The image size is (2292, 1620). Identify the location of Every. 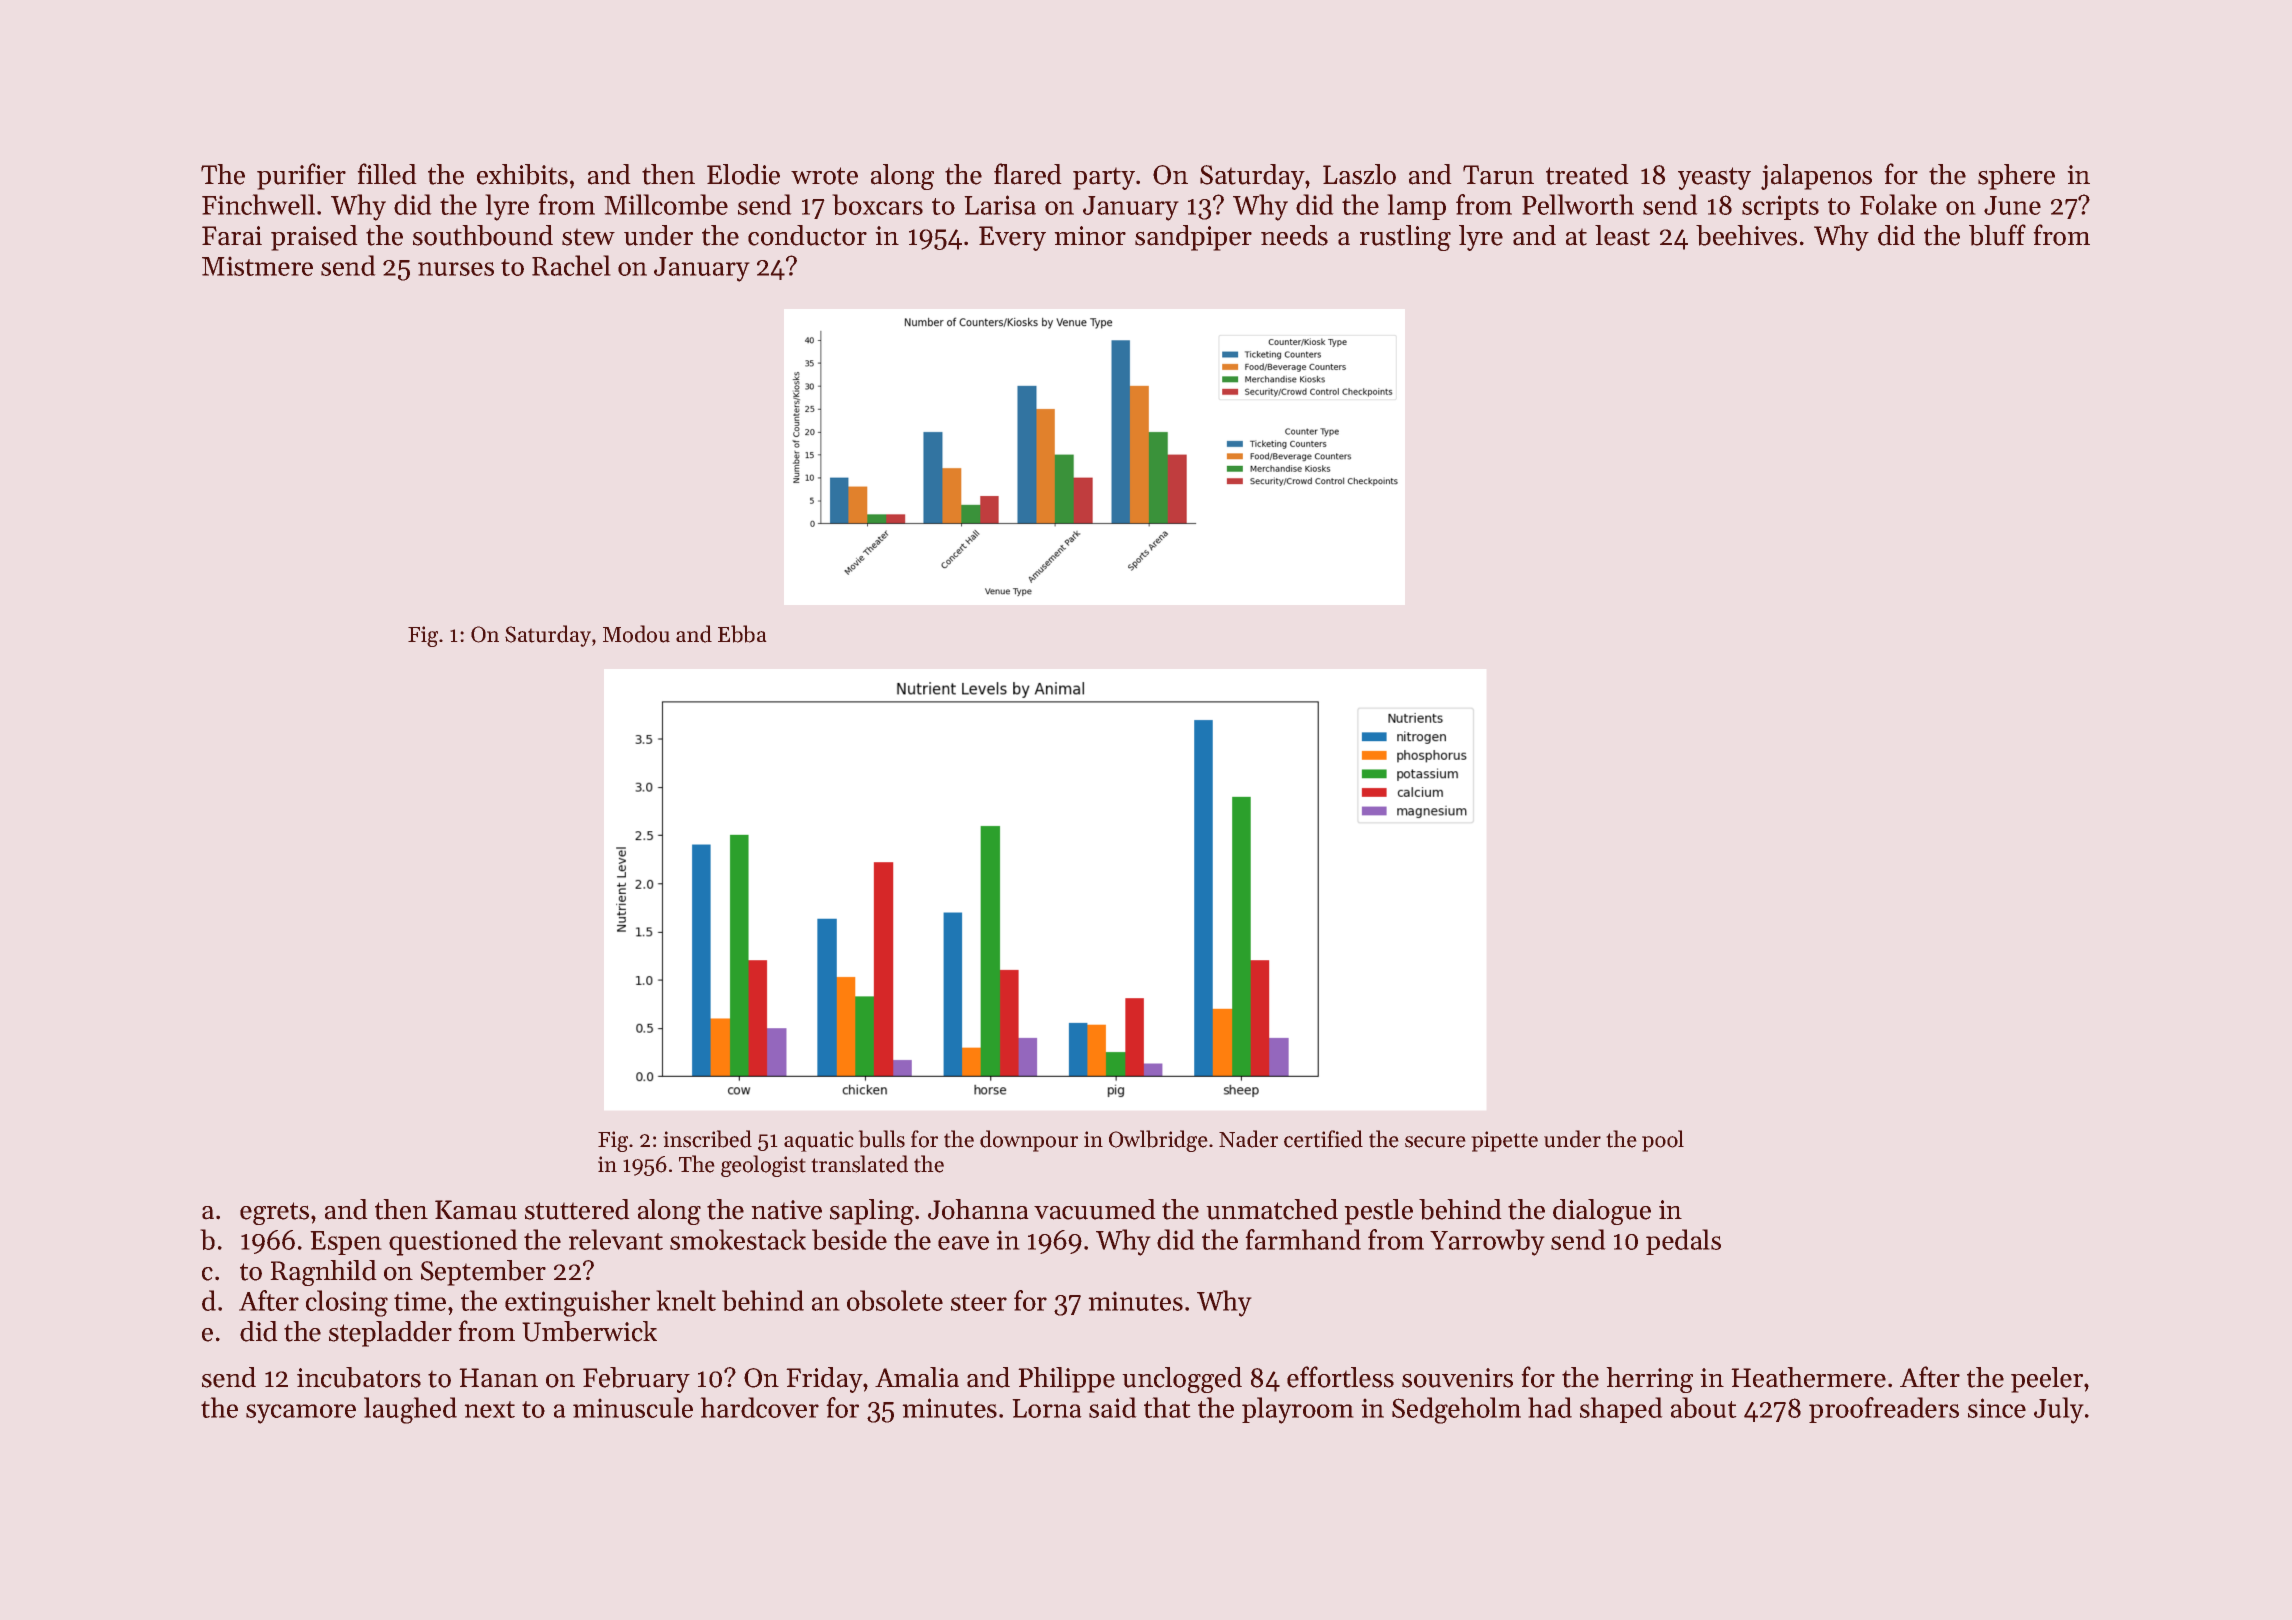
(1012, 238).
